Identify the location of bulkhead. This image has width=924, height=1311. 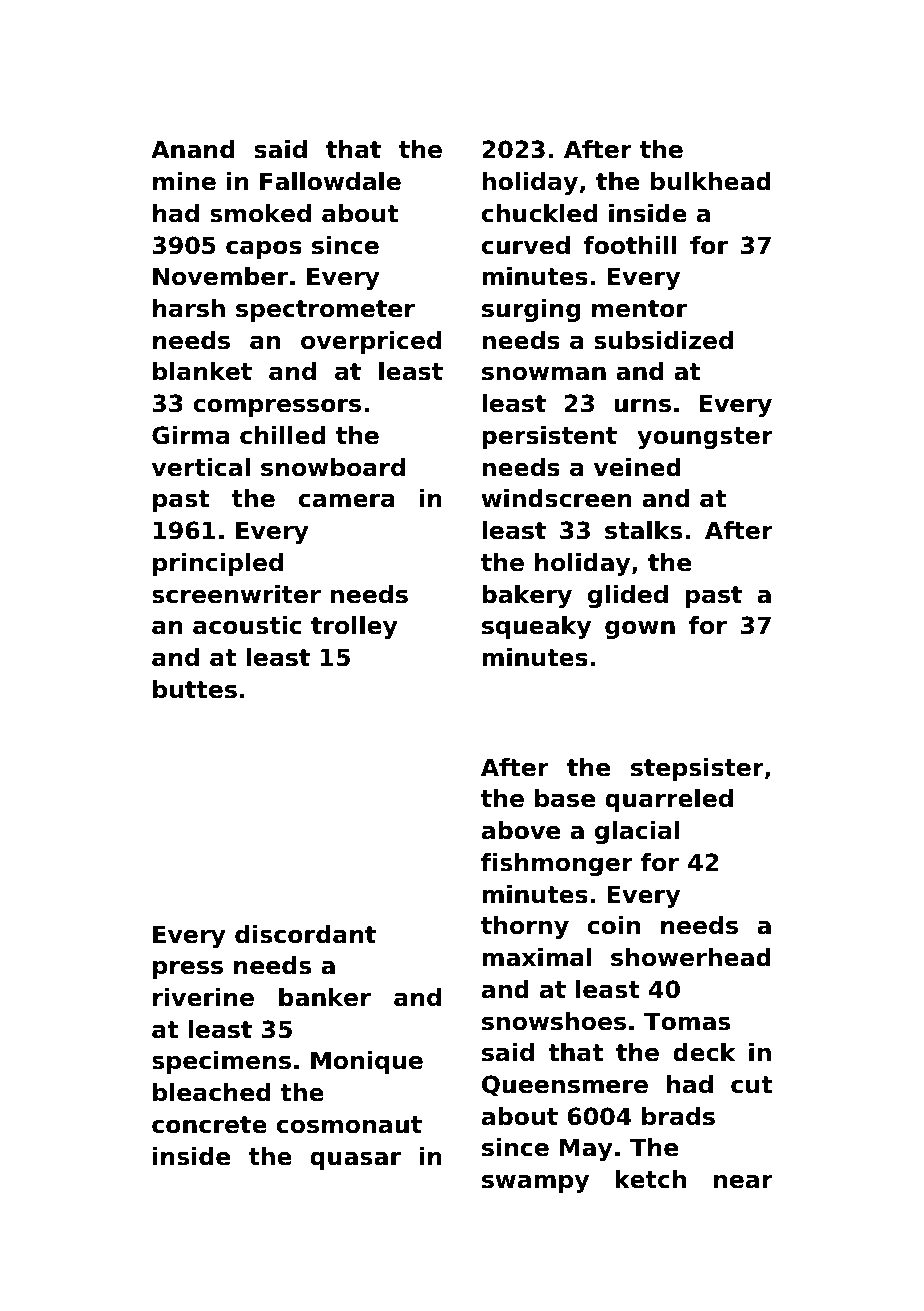
(711, 181).
